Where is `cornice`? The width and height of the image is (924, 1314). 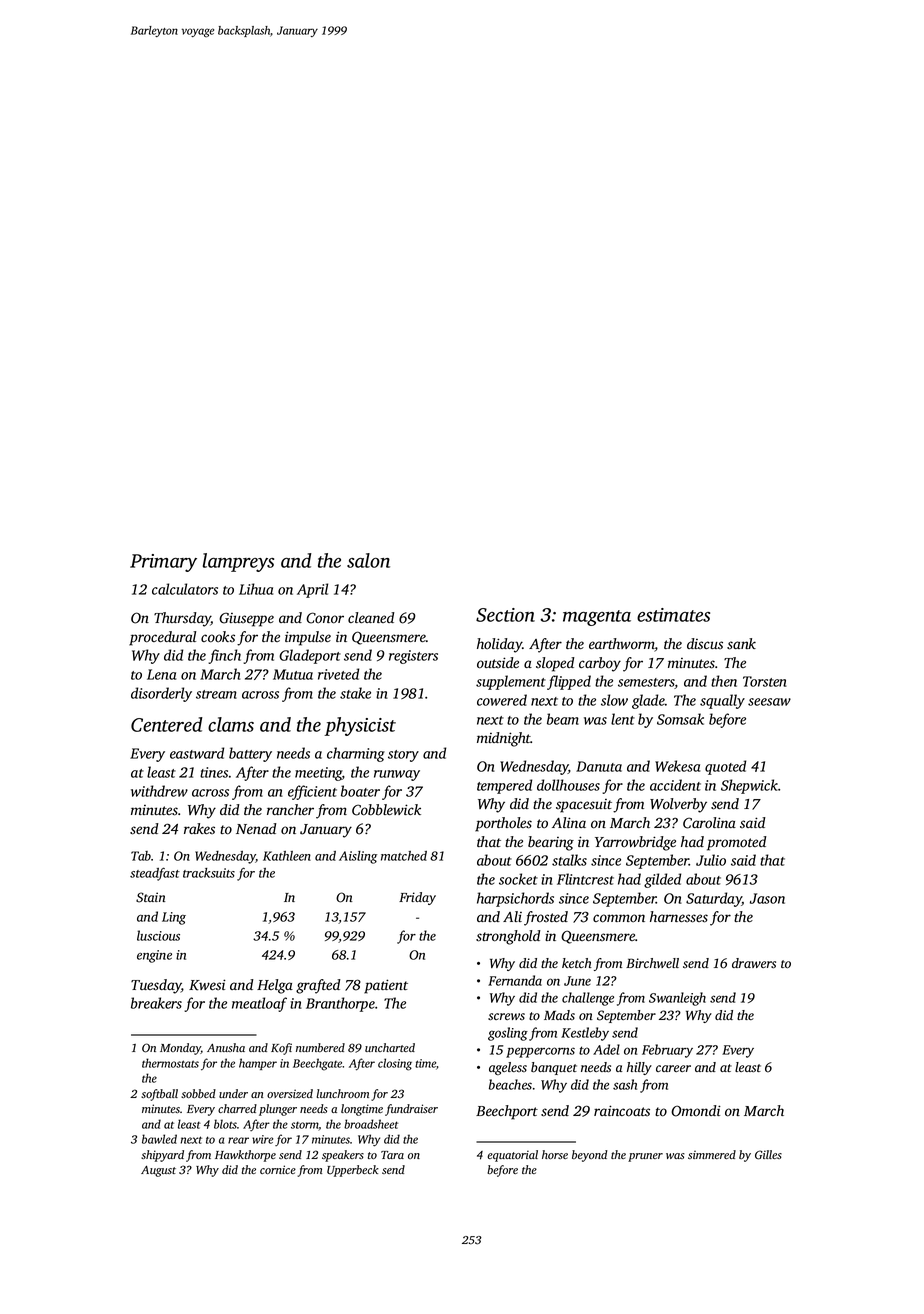 cornice is located at coordinates (278, 1169).
